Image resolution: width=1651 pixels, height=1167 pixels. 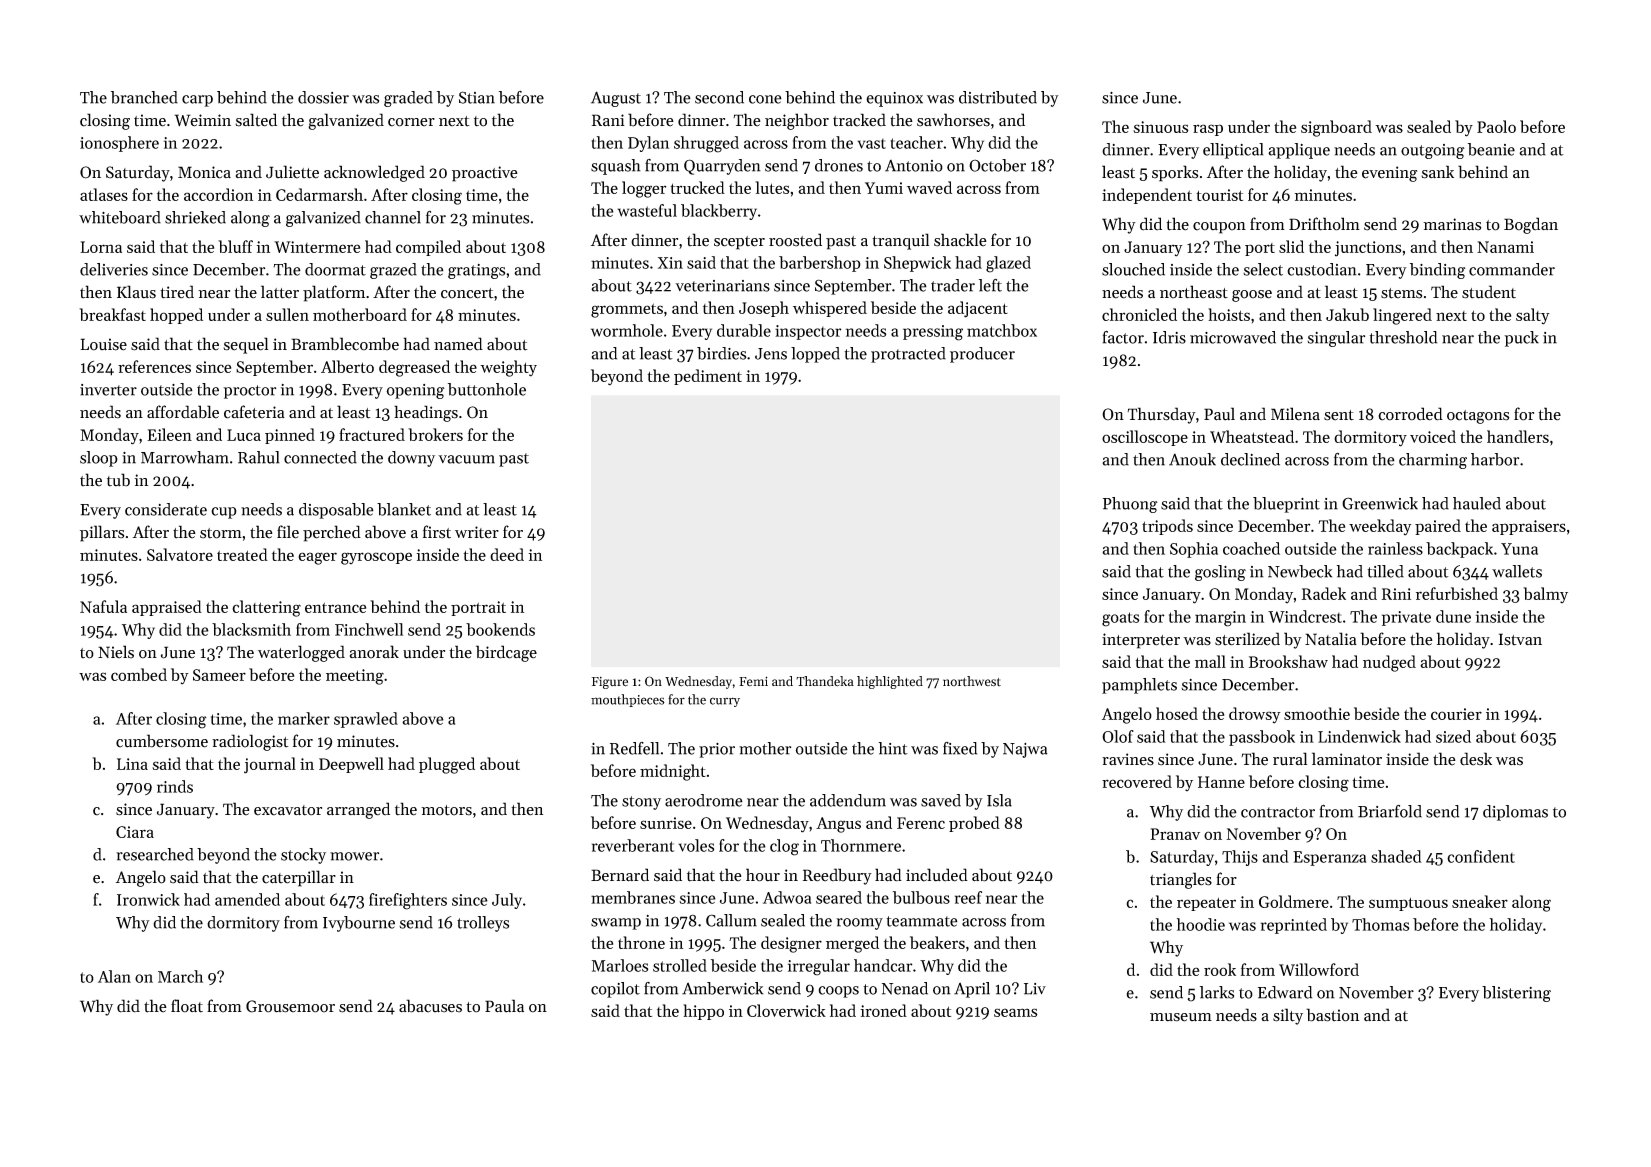 I want to click on plugged, so click(x=447, y=765).
